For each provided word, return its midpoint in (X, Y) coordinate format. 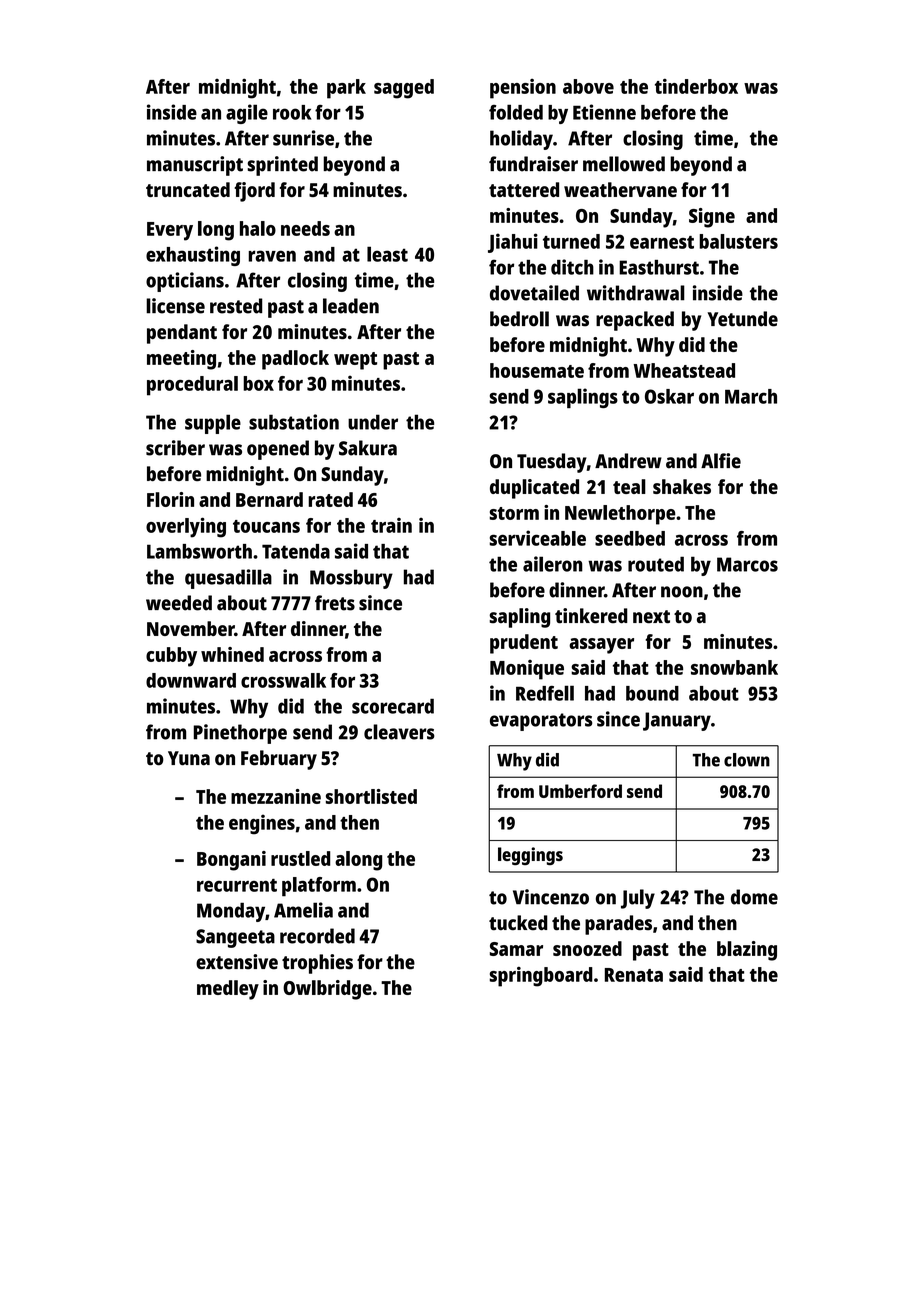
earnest (662, 242)
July (638, 899)
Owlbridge (327, 990)
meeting (181, 360)
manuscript (195, 166)
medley (228, 990)
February (279, 760)
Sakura (368, 448)
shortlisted (371, 796)
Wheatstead (684, 370)
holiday (521, 140)
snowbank (734, 667)
